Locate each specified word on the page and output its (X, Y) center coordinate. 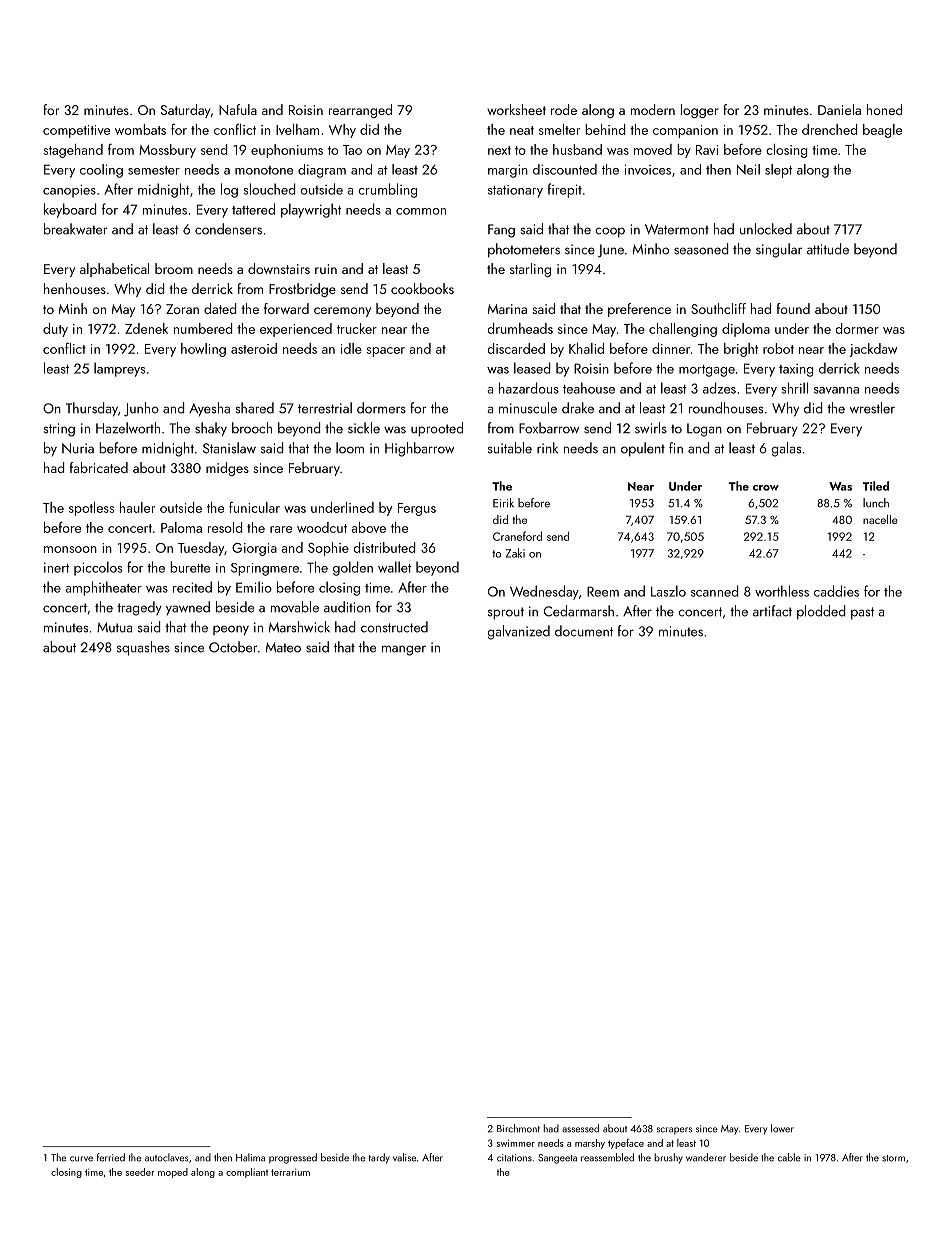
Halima (250, 1157)
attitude (828, 249)
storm (893, 1158)
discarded (516, 348)
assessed (580, 1128)
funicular (254, 507)
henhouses (75, 288)
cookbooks (422, 288)
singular (779, 250)
